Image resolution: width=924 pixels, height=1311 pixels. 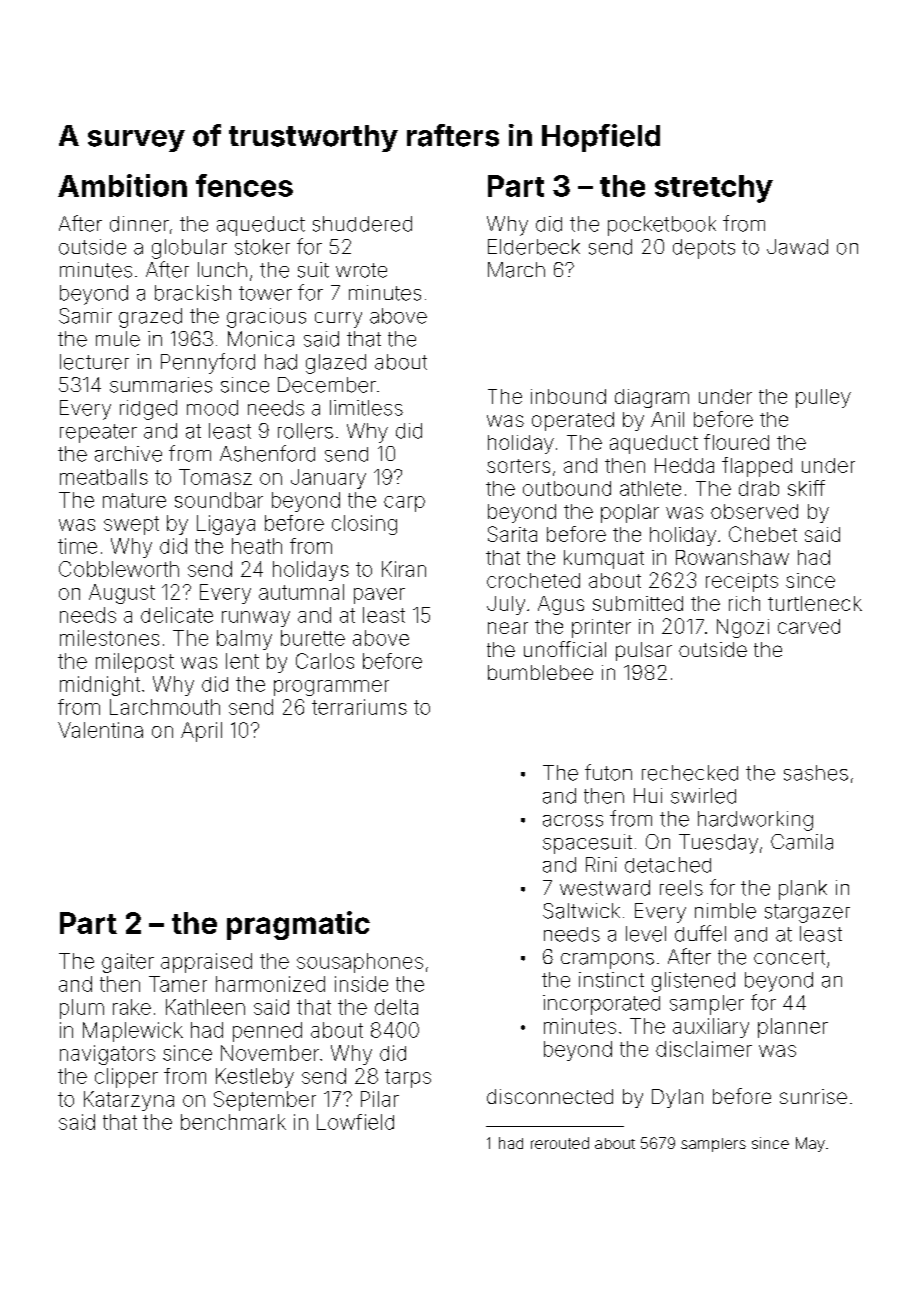 What do you see at coordinates (233, 1122) in the screenshot?
I see `benchmark` at bounding box center [233, 1122].
